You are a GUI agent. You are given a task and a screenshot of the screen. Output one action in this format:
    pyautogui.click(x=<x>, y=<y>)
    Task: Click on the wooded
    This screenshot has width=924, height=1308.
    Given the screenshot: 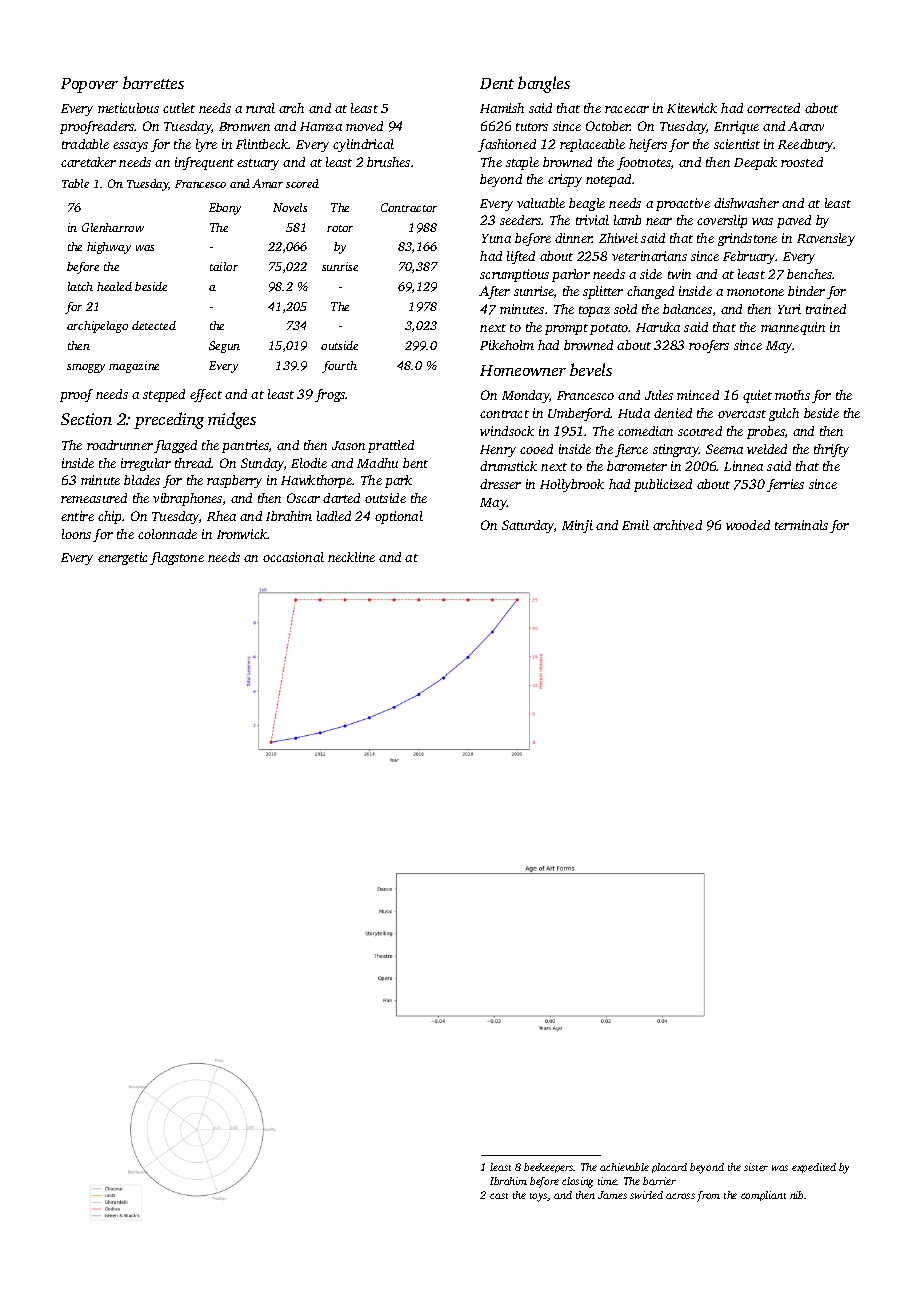 What is the action you would take?
    pyautogui.click(x=748, y=525)
